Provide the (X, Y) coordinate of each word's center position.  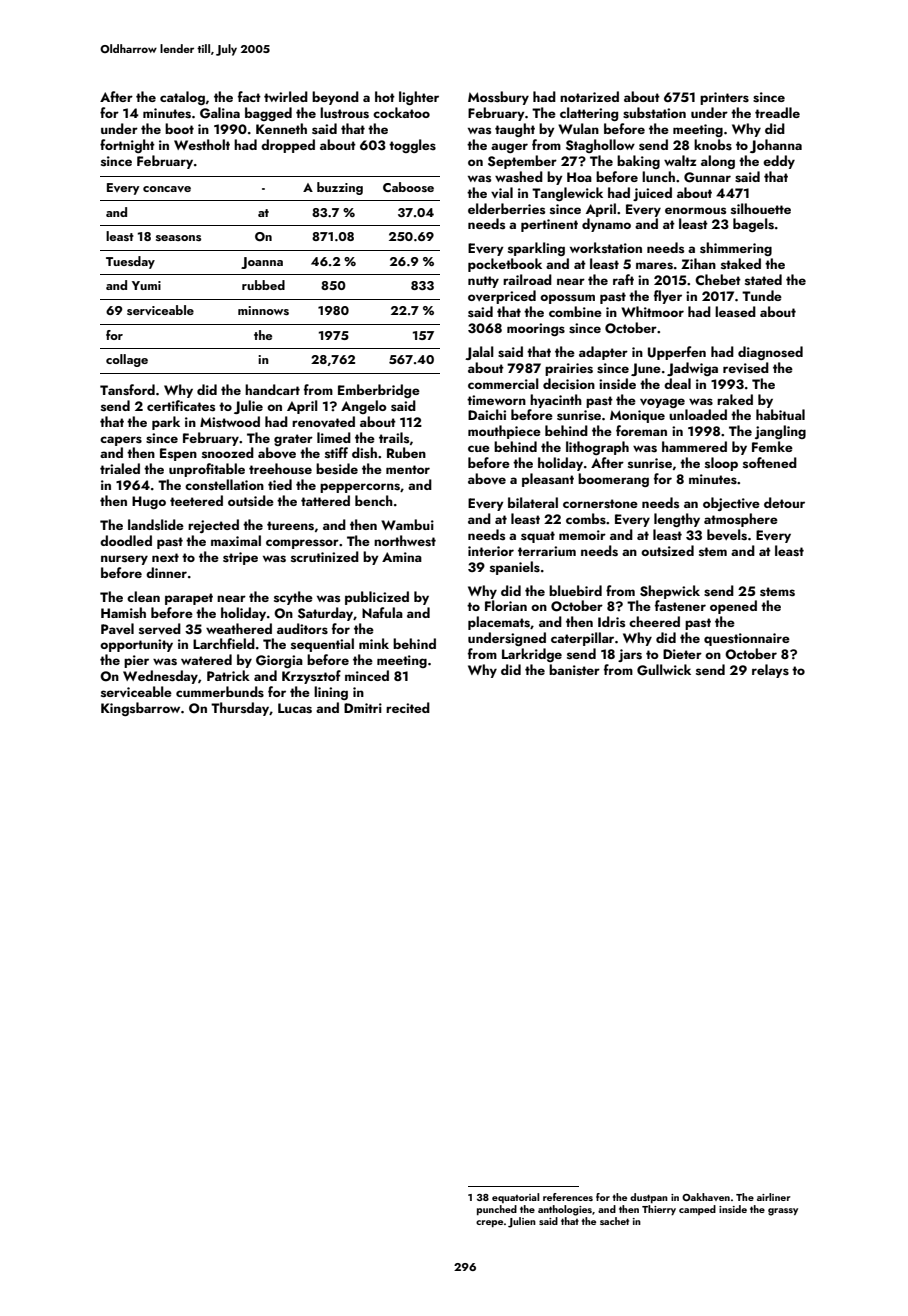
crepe (489, 1223)
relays (770, 671)
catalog (182, 98)
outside (251, 500)
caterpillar (582, 639)
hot (385, 96)
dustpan (649, 1198)
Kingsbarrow (140, 709)
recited (408, 707)
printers (724, 98)
